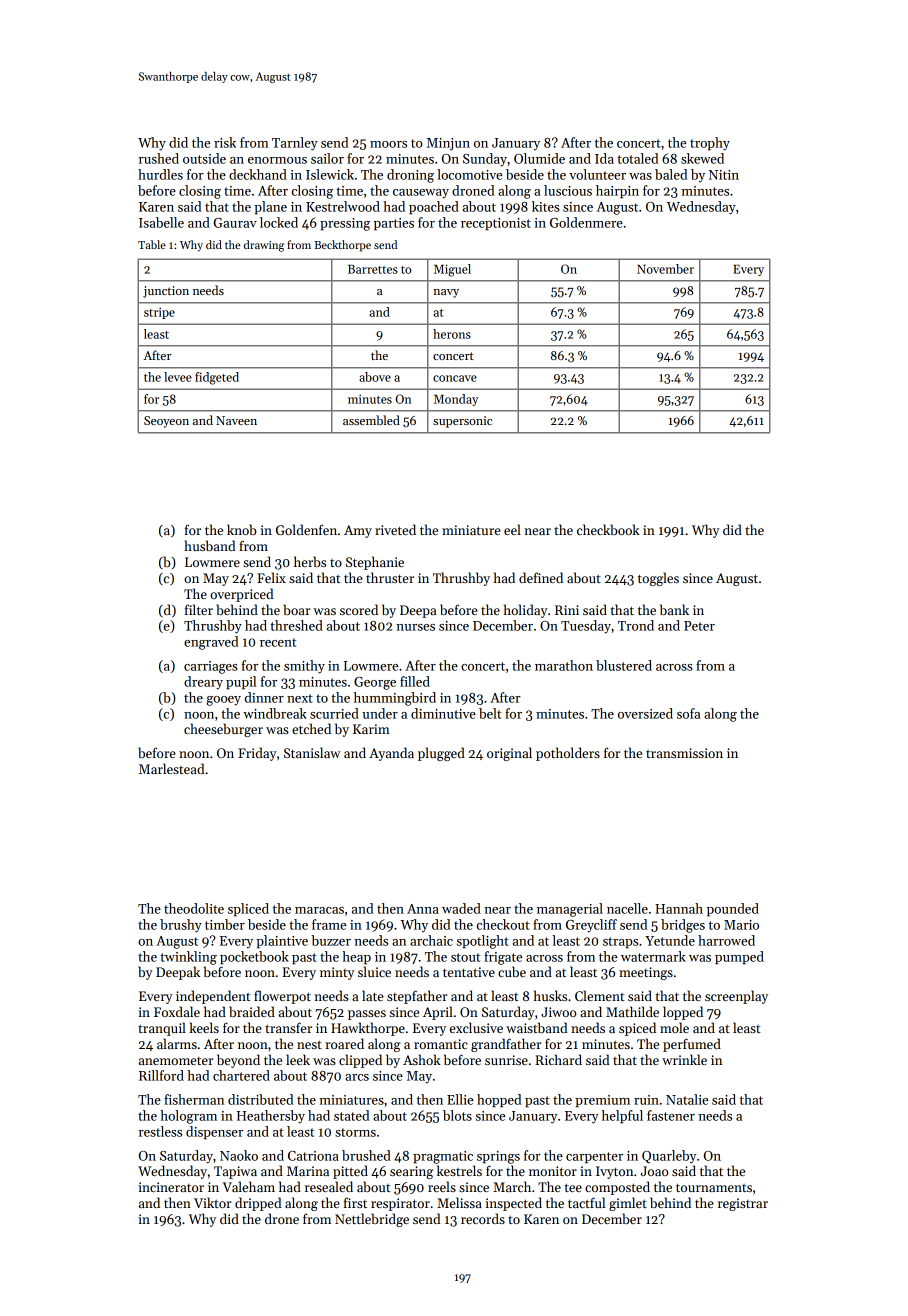 The image size is (908, 1316). Describe the element at coordinates (260, 1099) in the document. I see `distributed` at that location.
